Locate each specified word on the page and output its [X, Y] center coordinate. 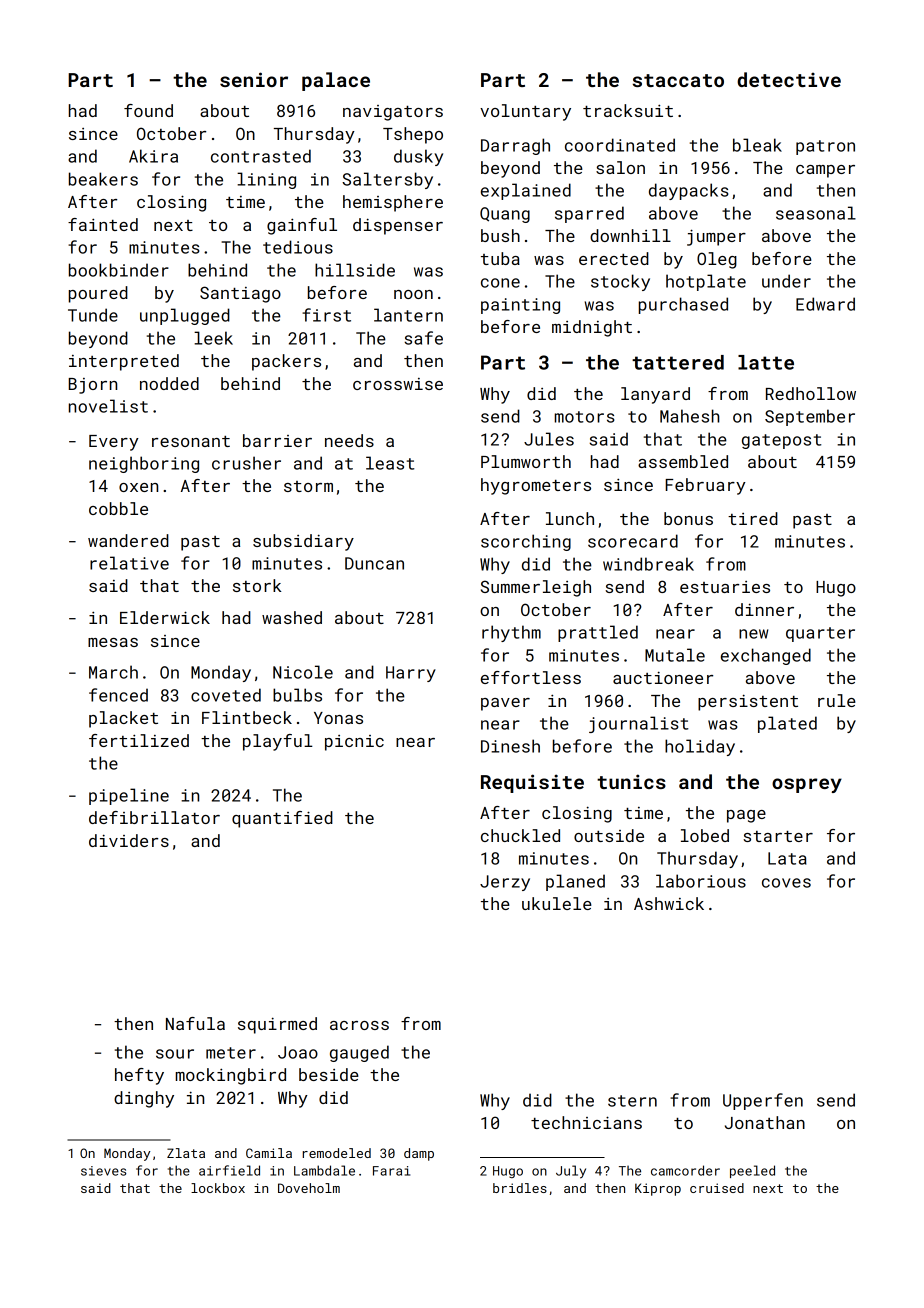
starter [778, 836]
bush [500, 235]
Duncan [374, 563]
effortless [531, 677]
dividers [129, 840]
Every [114, 443]
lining [266, 180]
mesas [113, 642]
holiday [700, 747]
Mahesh [690, 416]
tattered [678, 362]
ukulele [557, 903]
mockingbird [231, 1076]
